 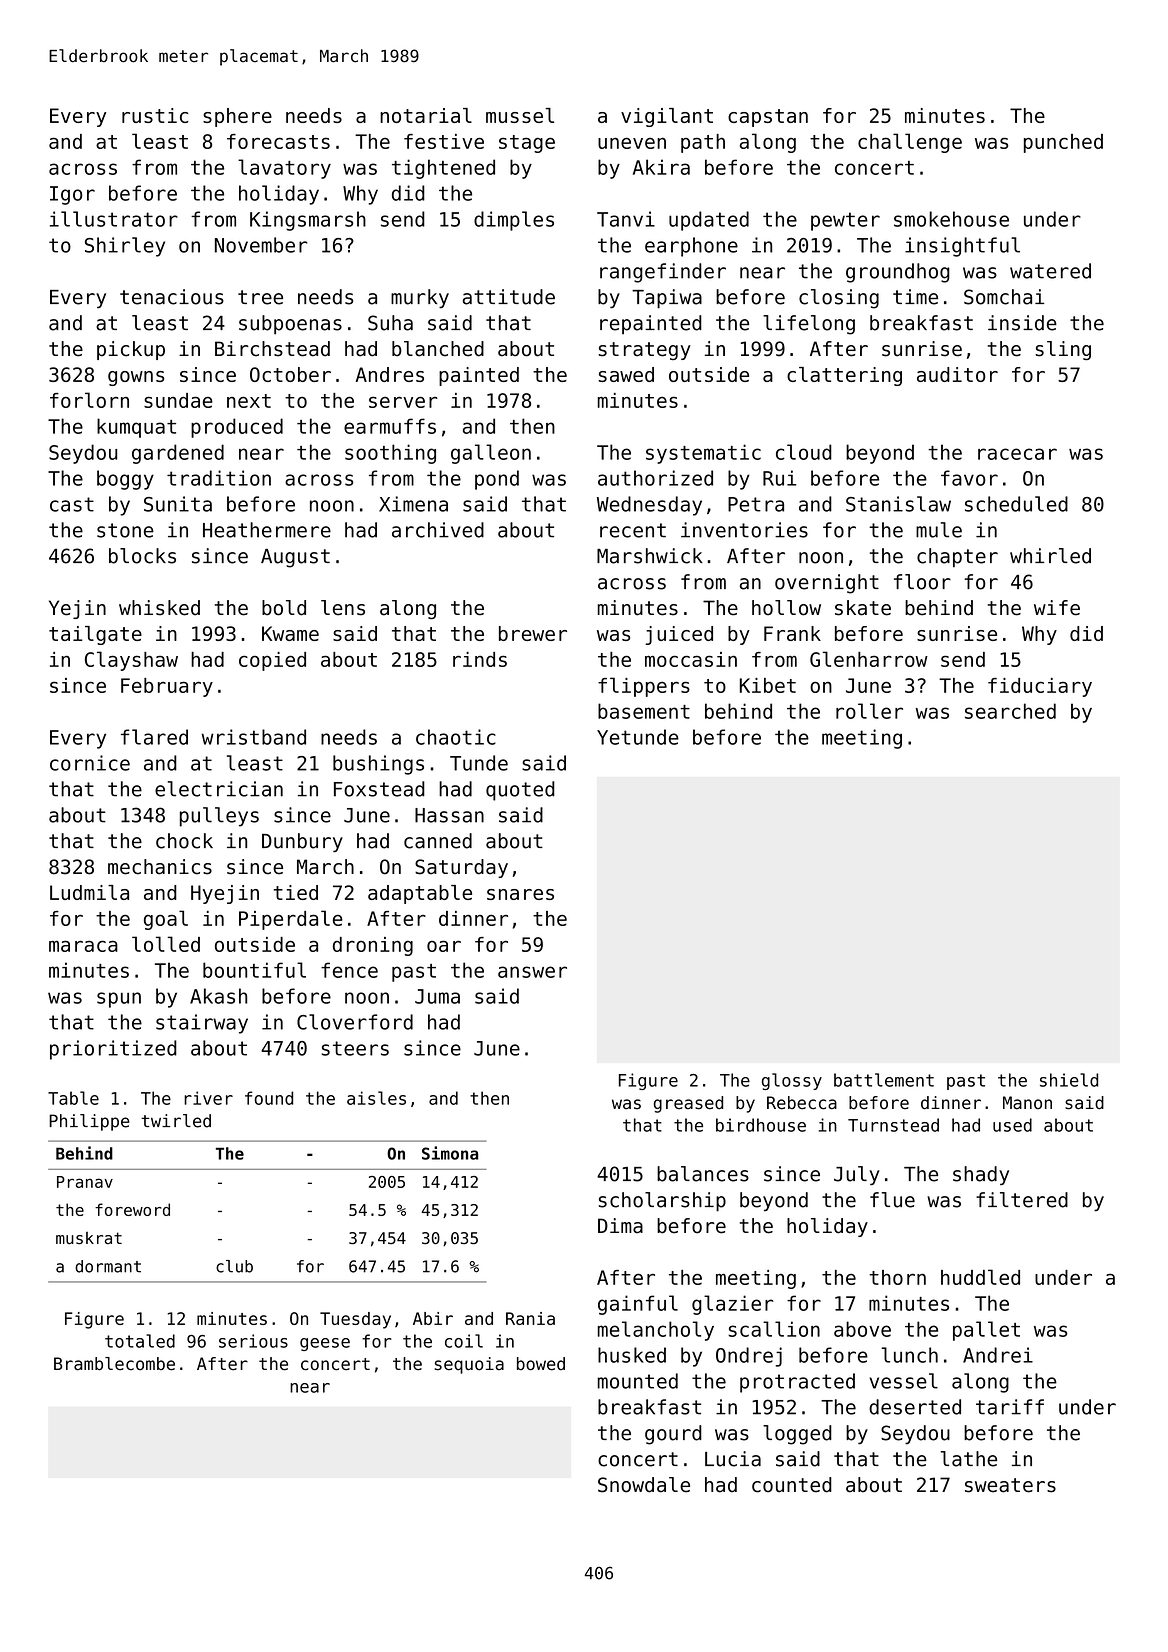 I want to click on pewter, so click(x=845, y=221).
